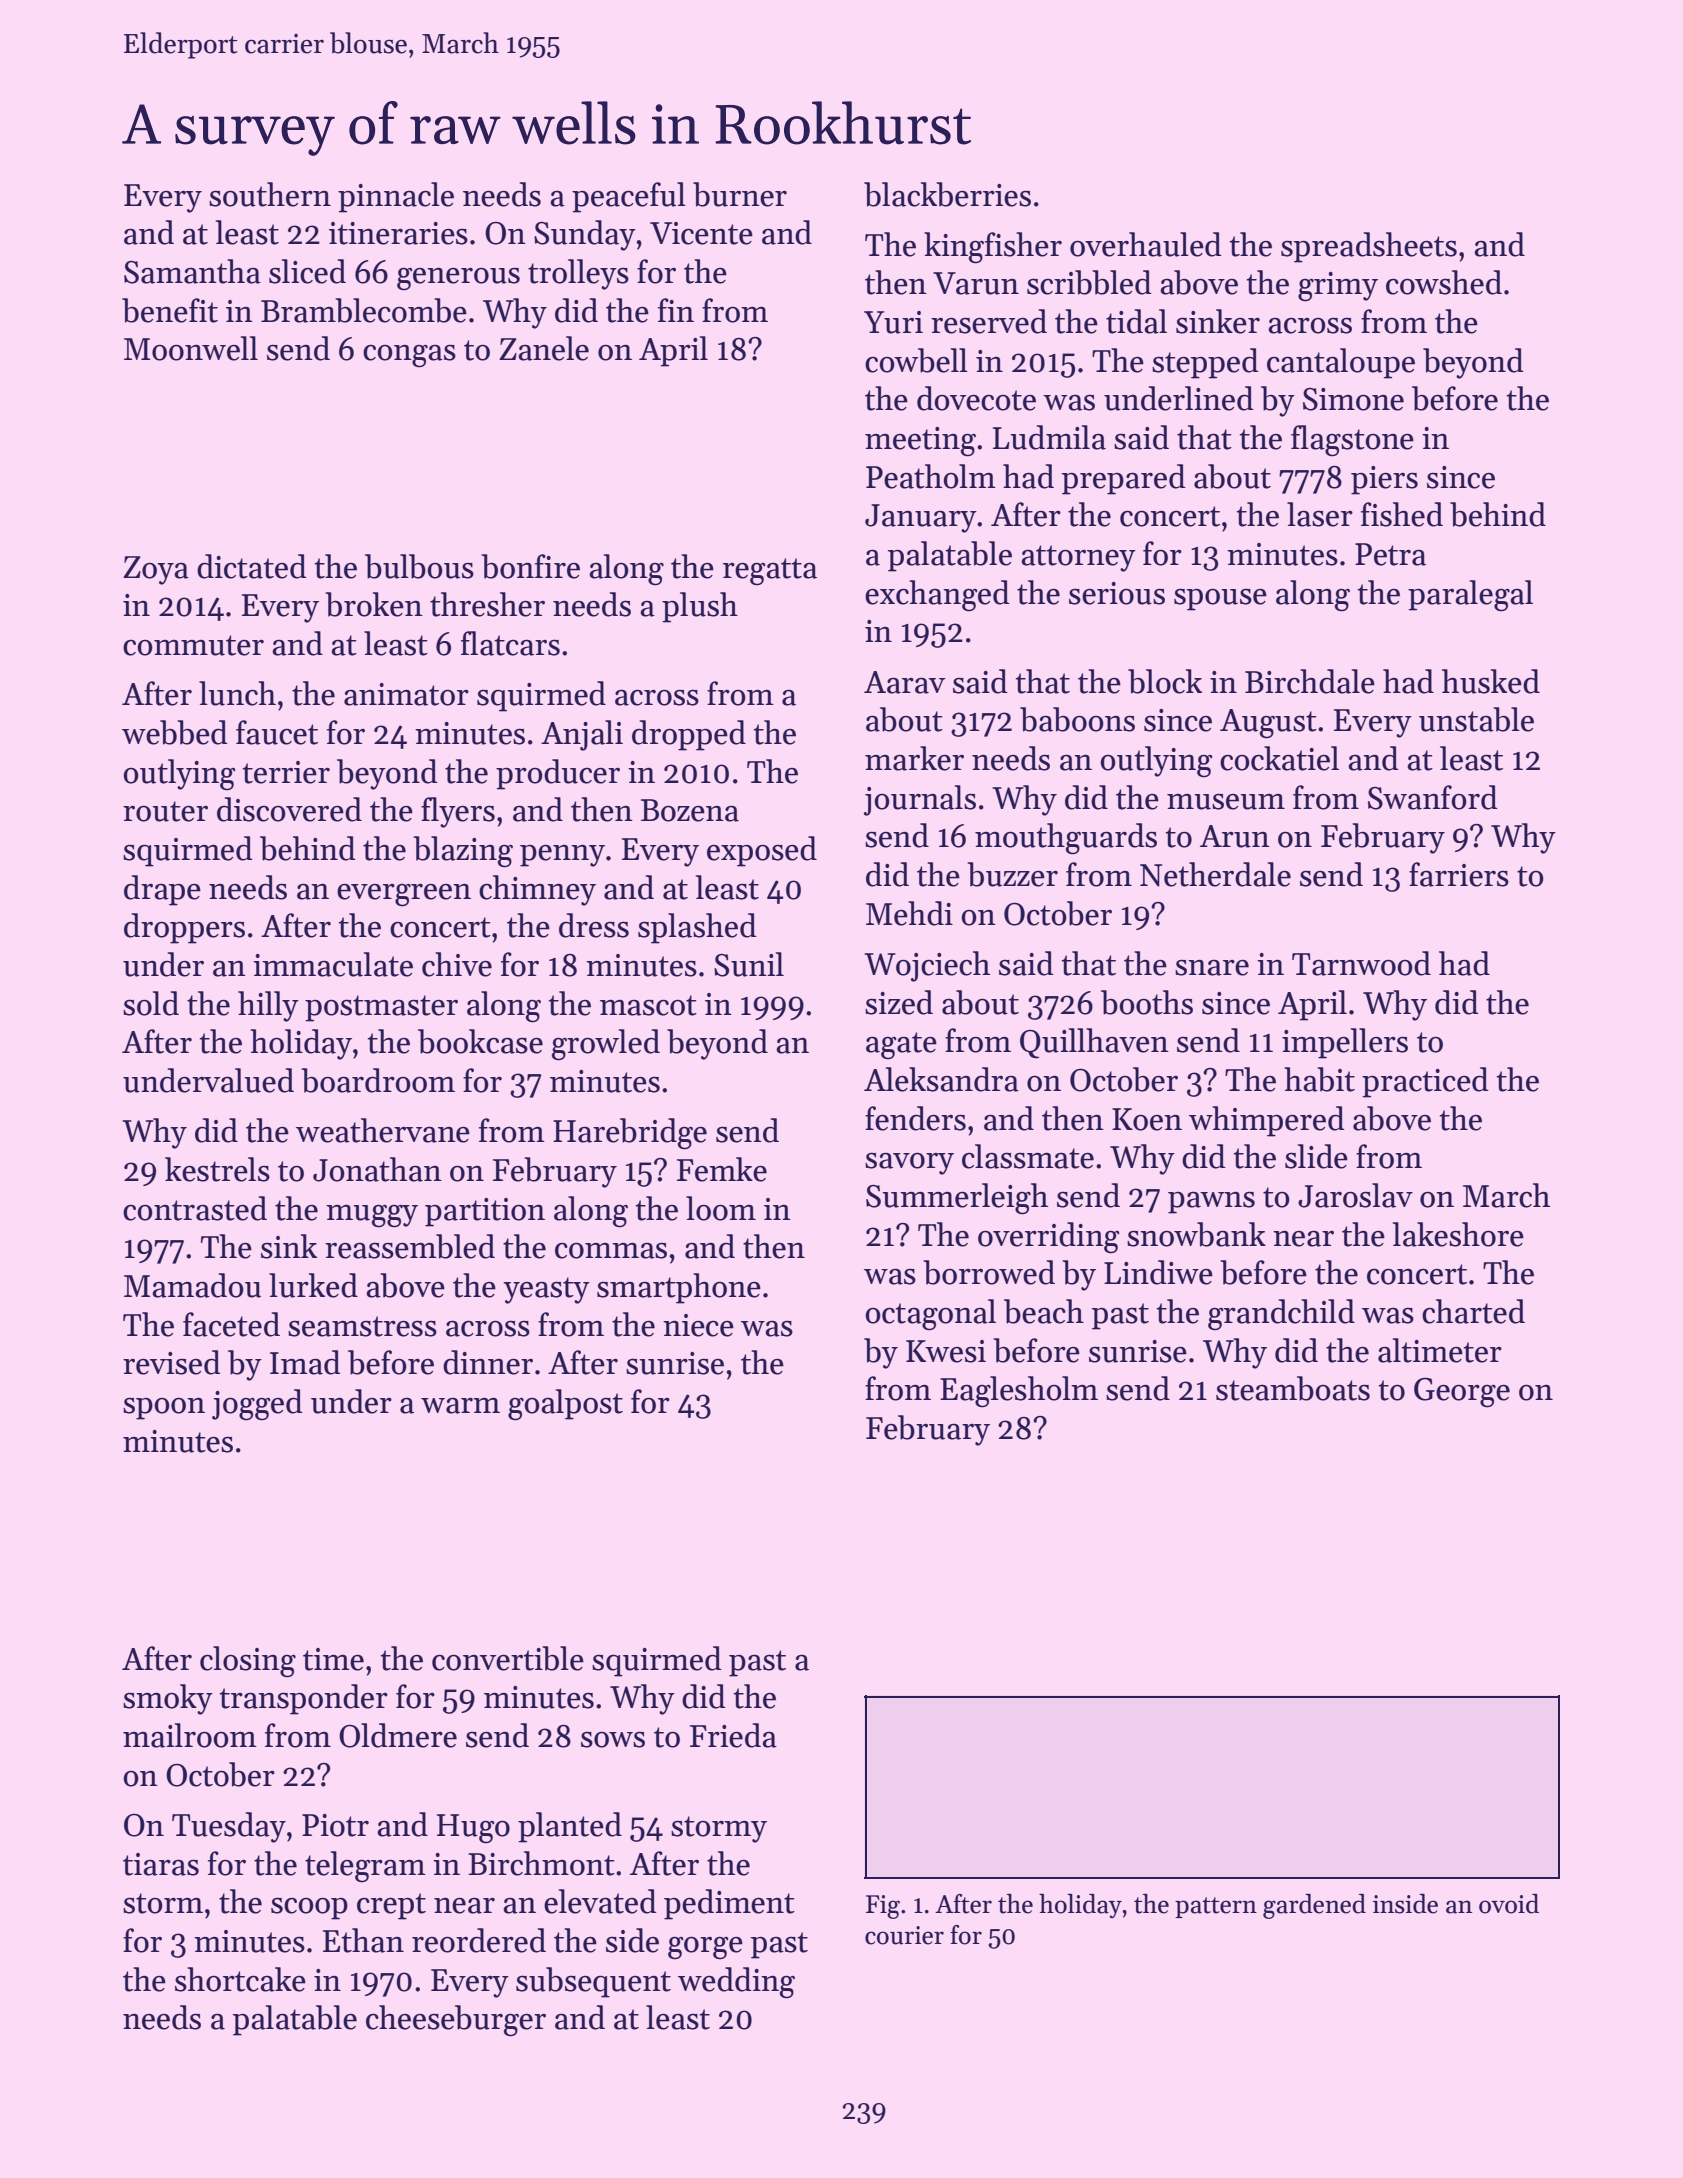  Describe the element at coordinates (1216, 1907) in the image. I see `pattern` at that location.
